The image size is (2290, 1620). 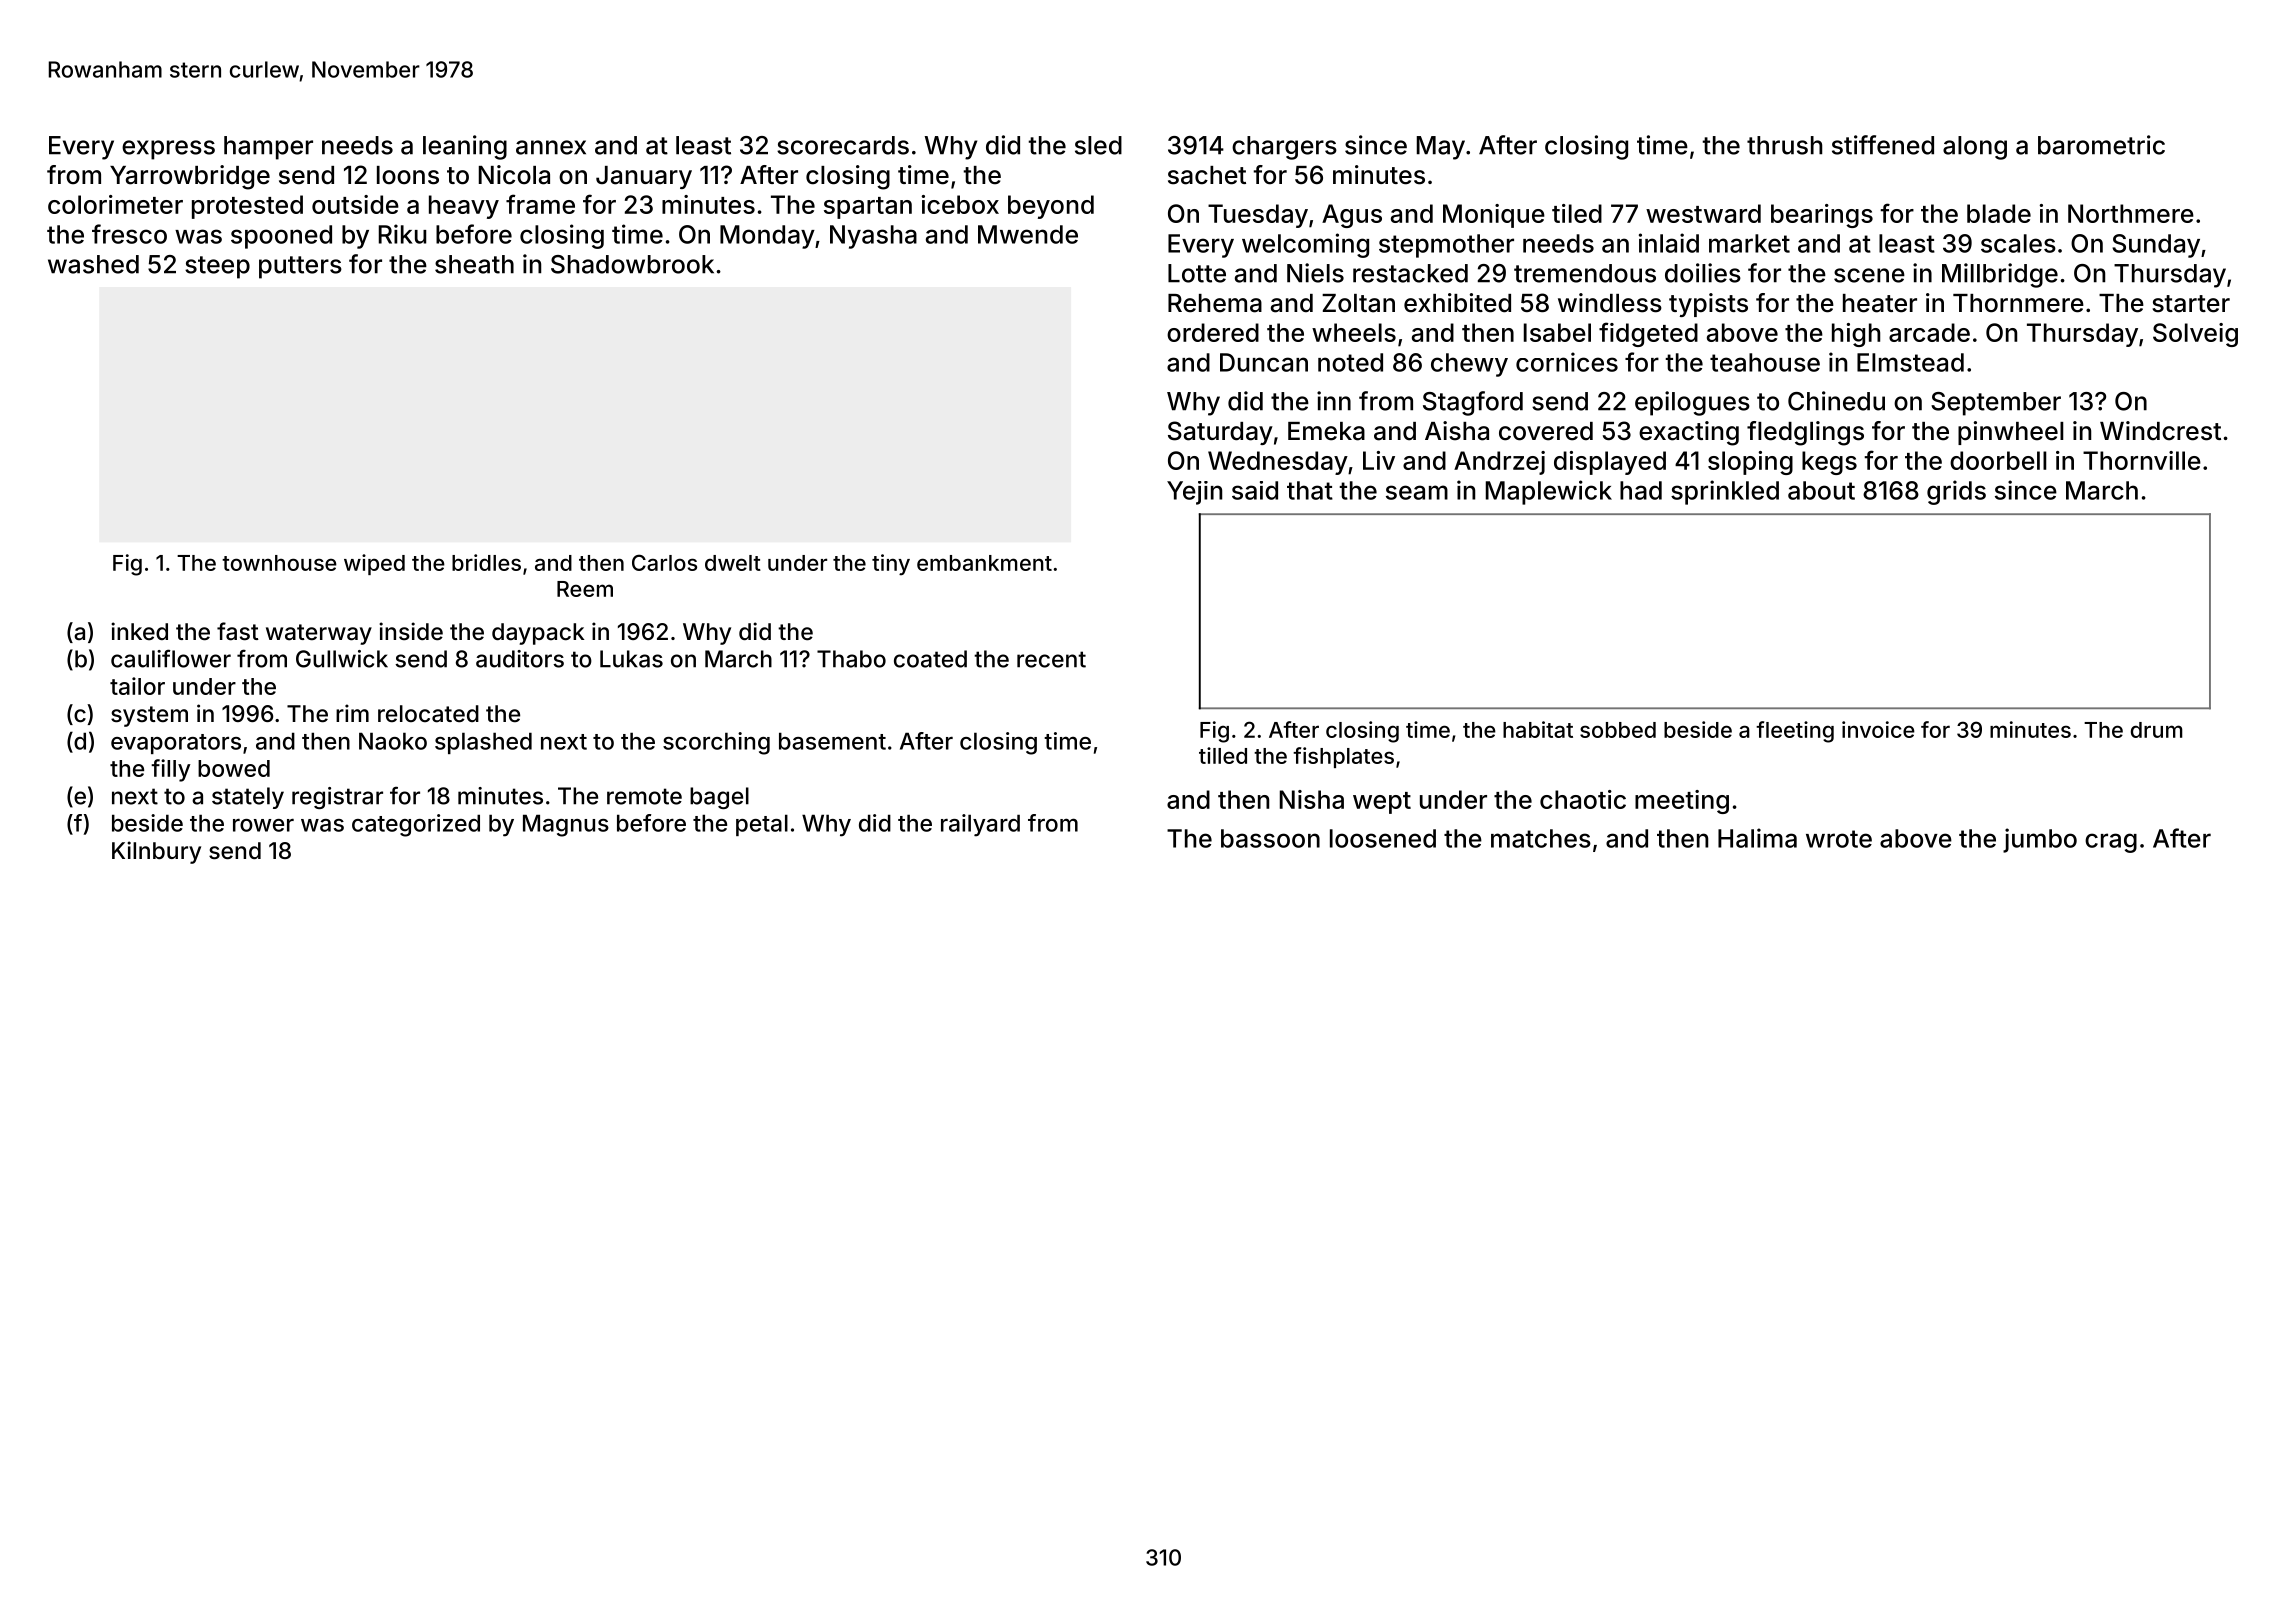 I want to click on Monique, so click(x=1494, y=216).
